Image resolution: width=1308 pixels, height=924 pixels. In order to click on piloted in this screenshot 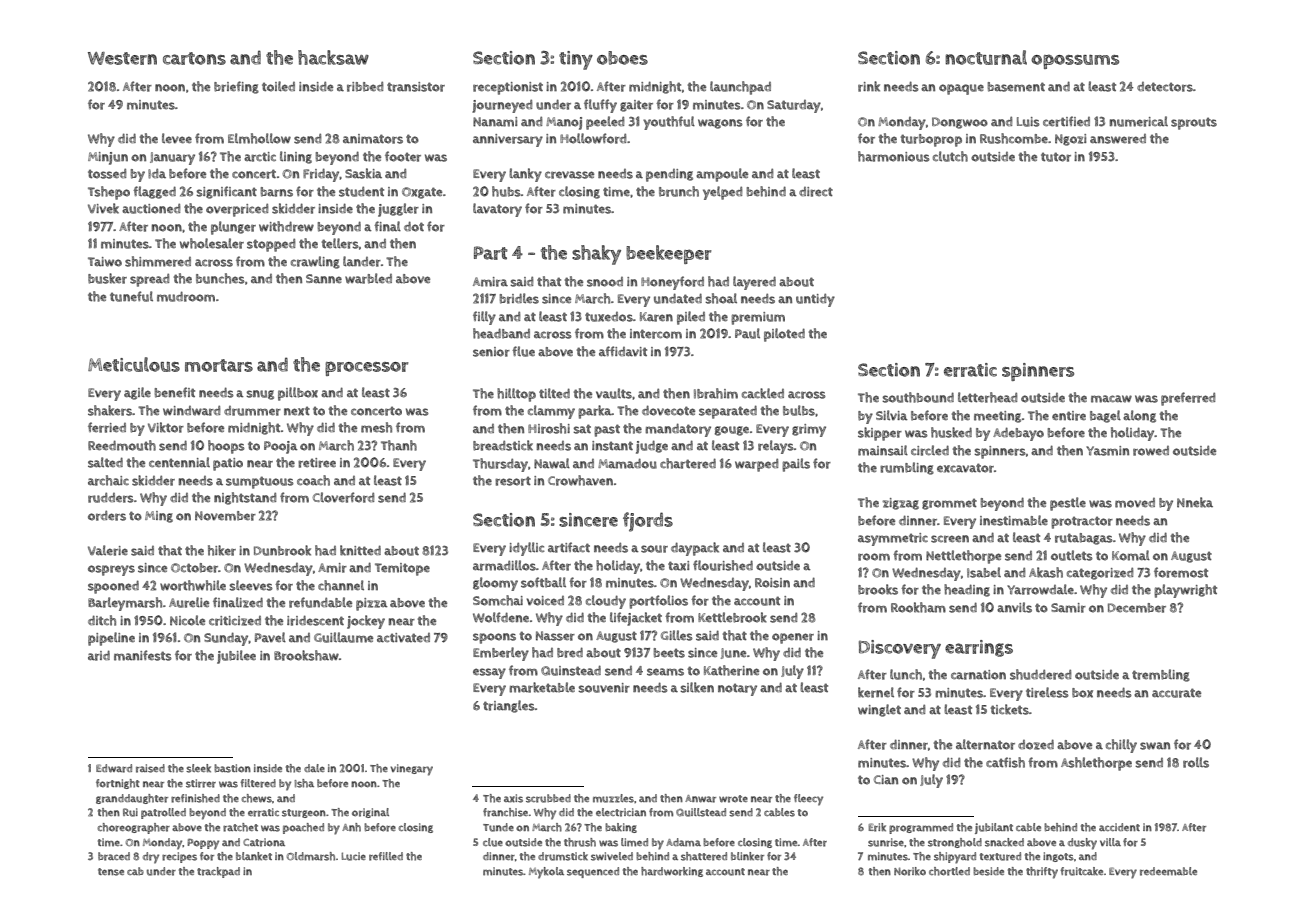, I will do `click(784, 335)`.
